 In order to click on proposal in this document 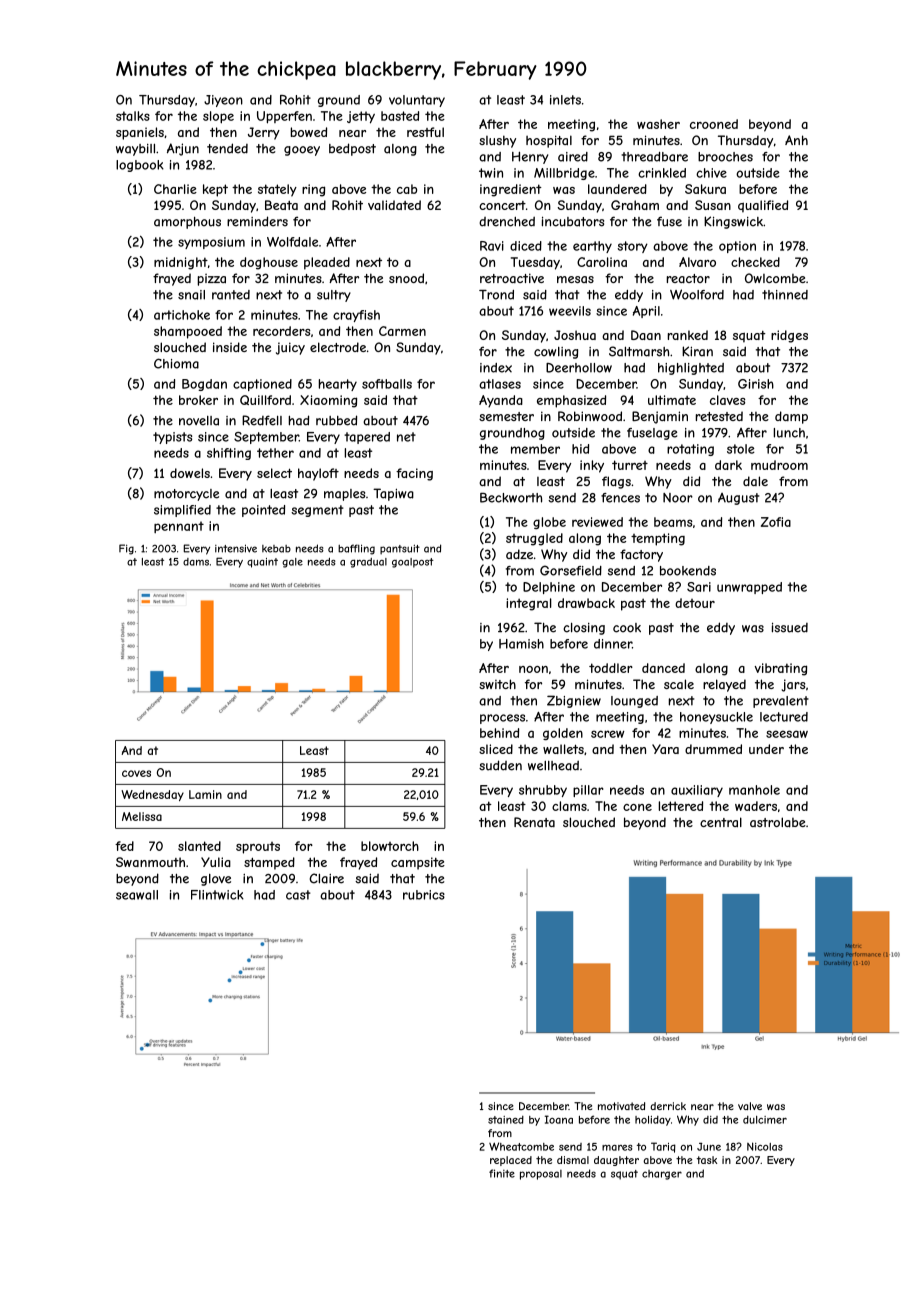, I will do `click(541, 1175)`.
